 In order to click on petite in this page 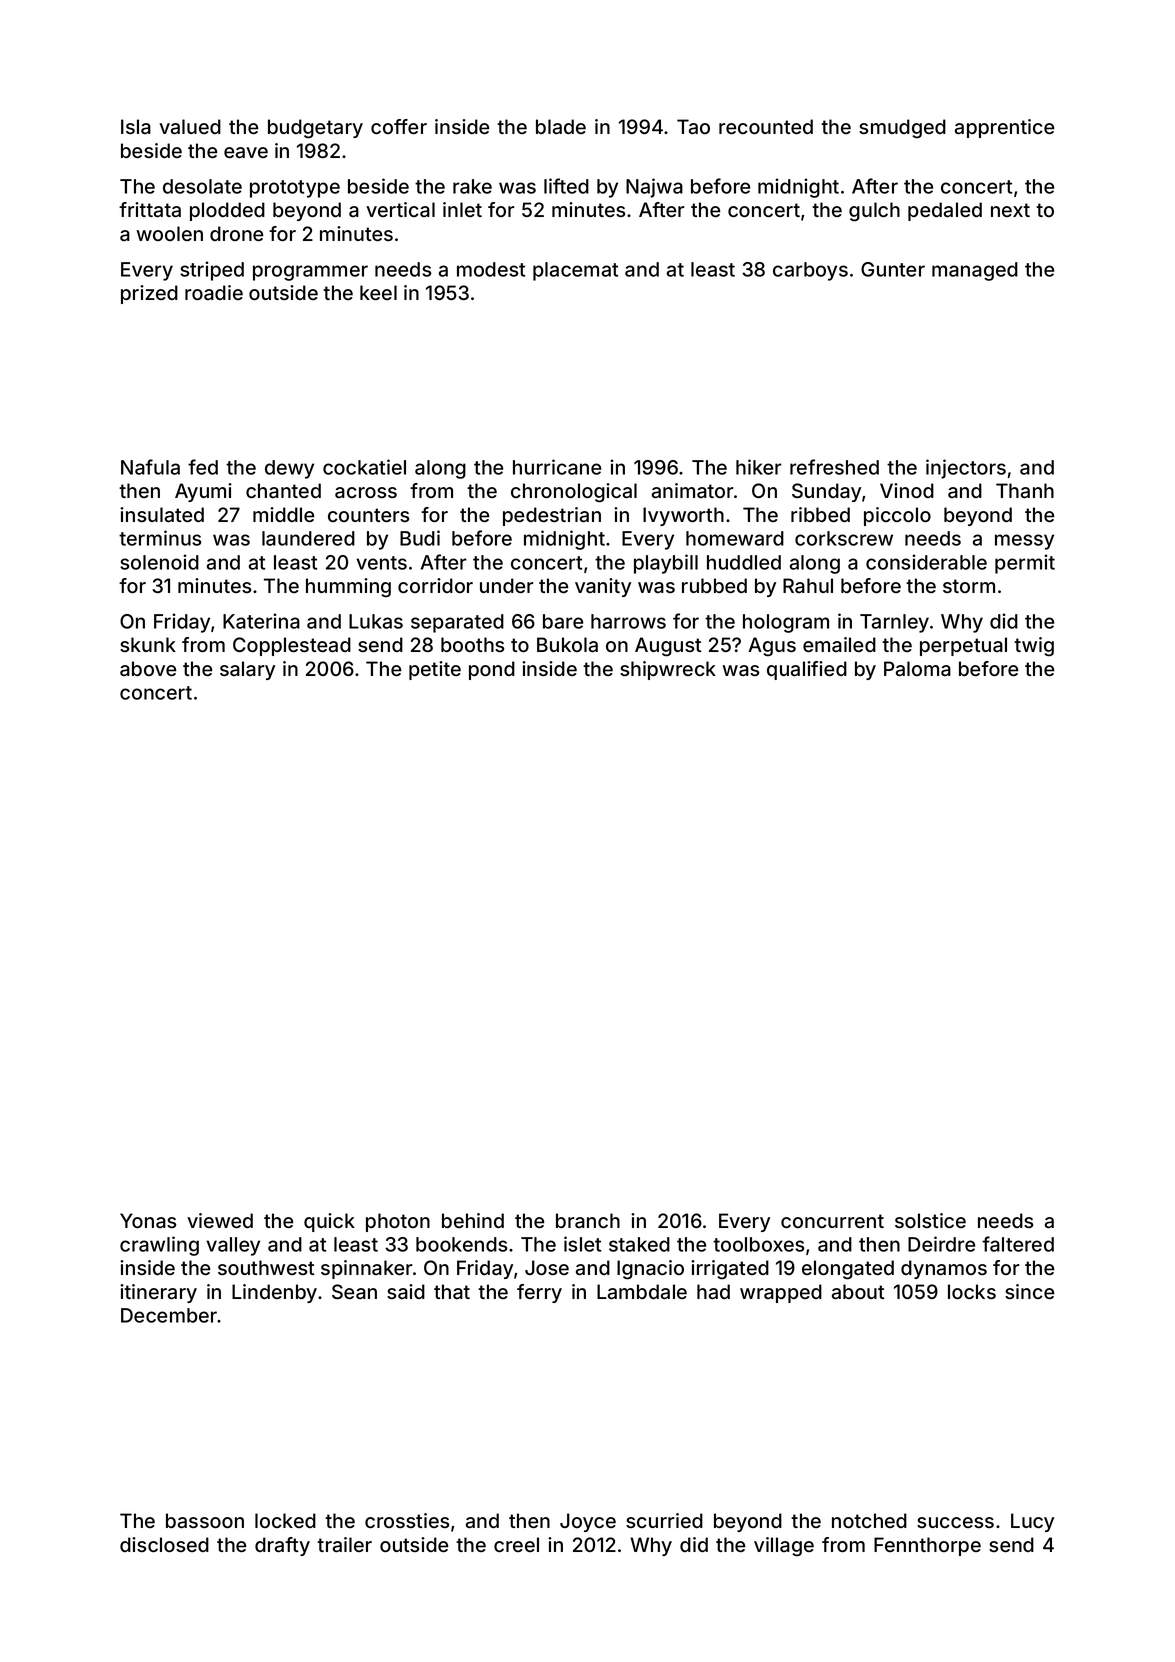, I will do `click(435, 670)`.
